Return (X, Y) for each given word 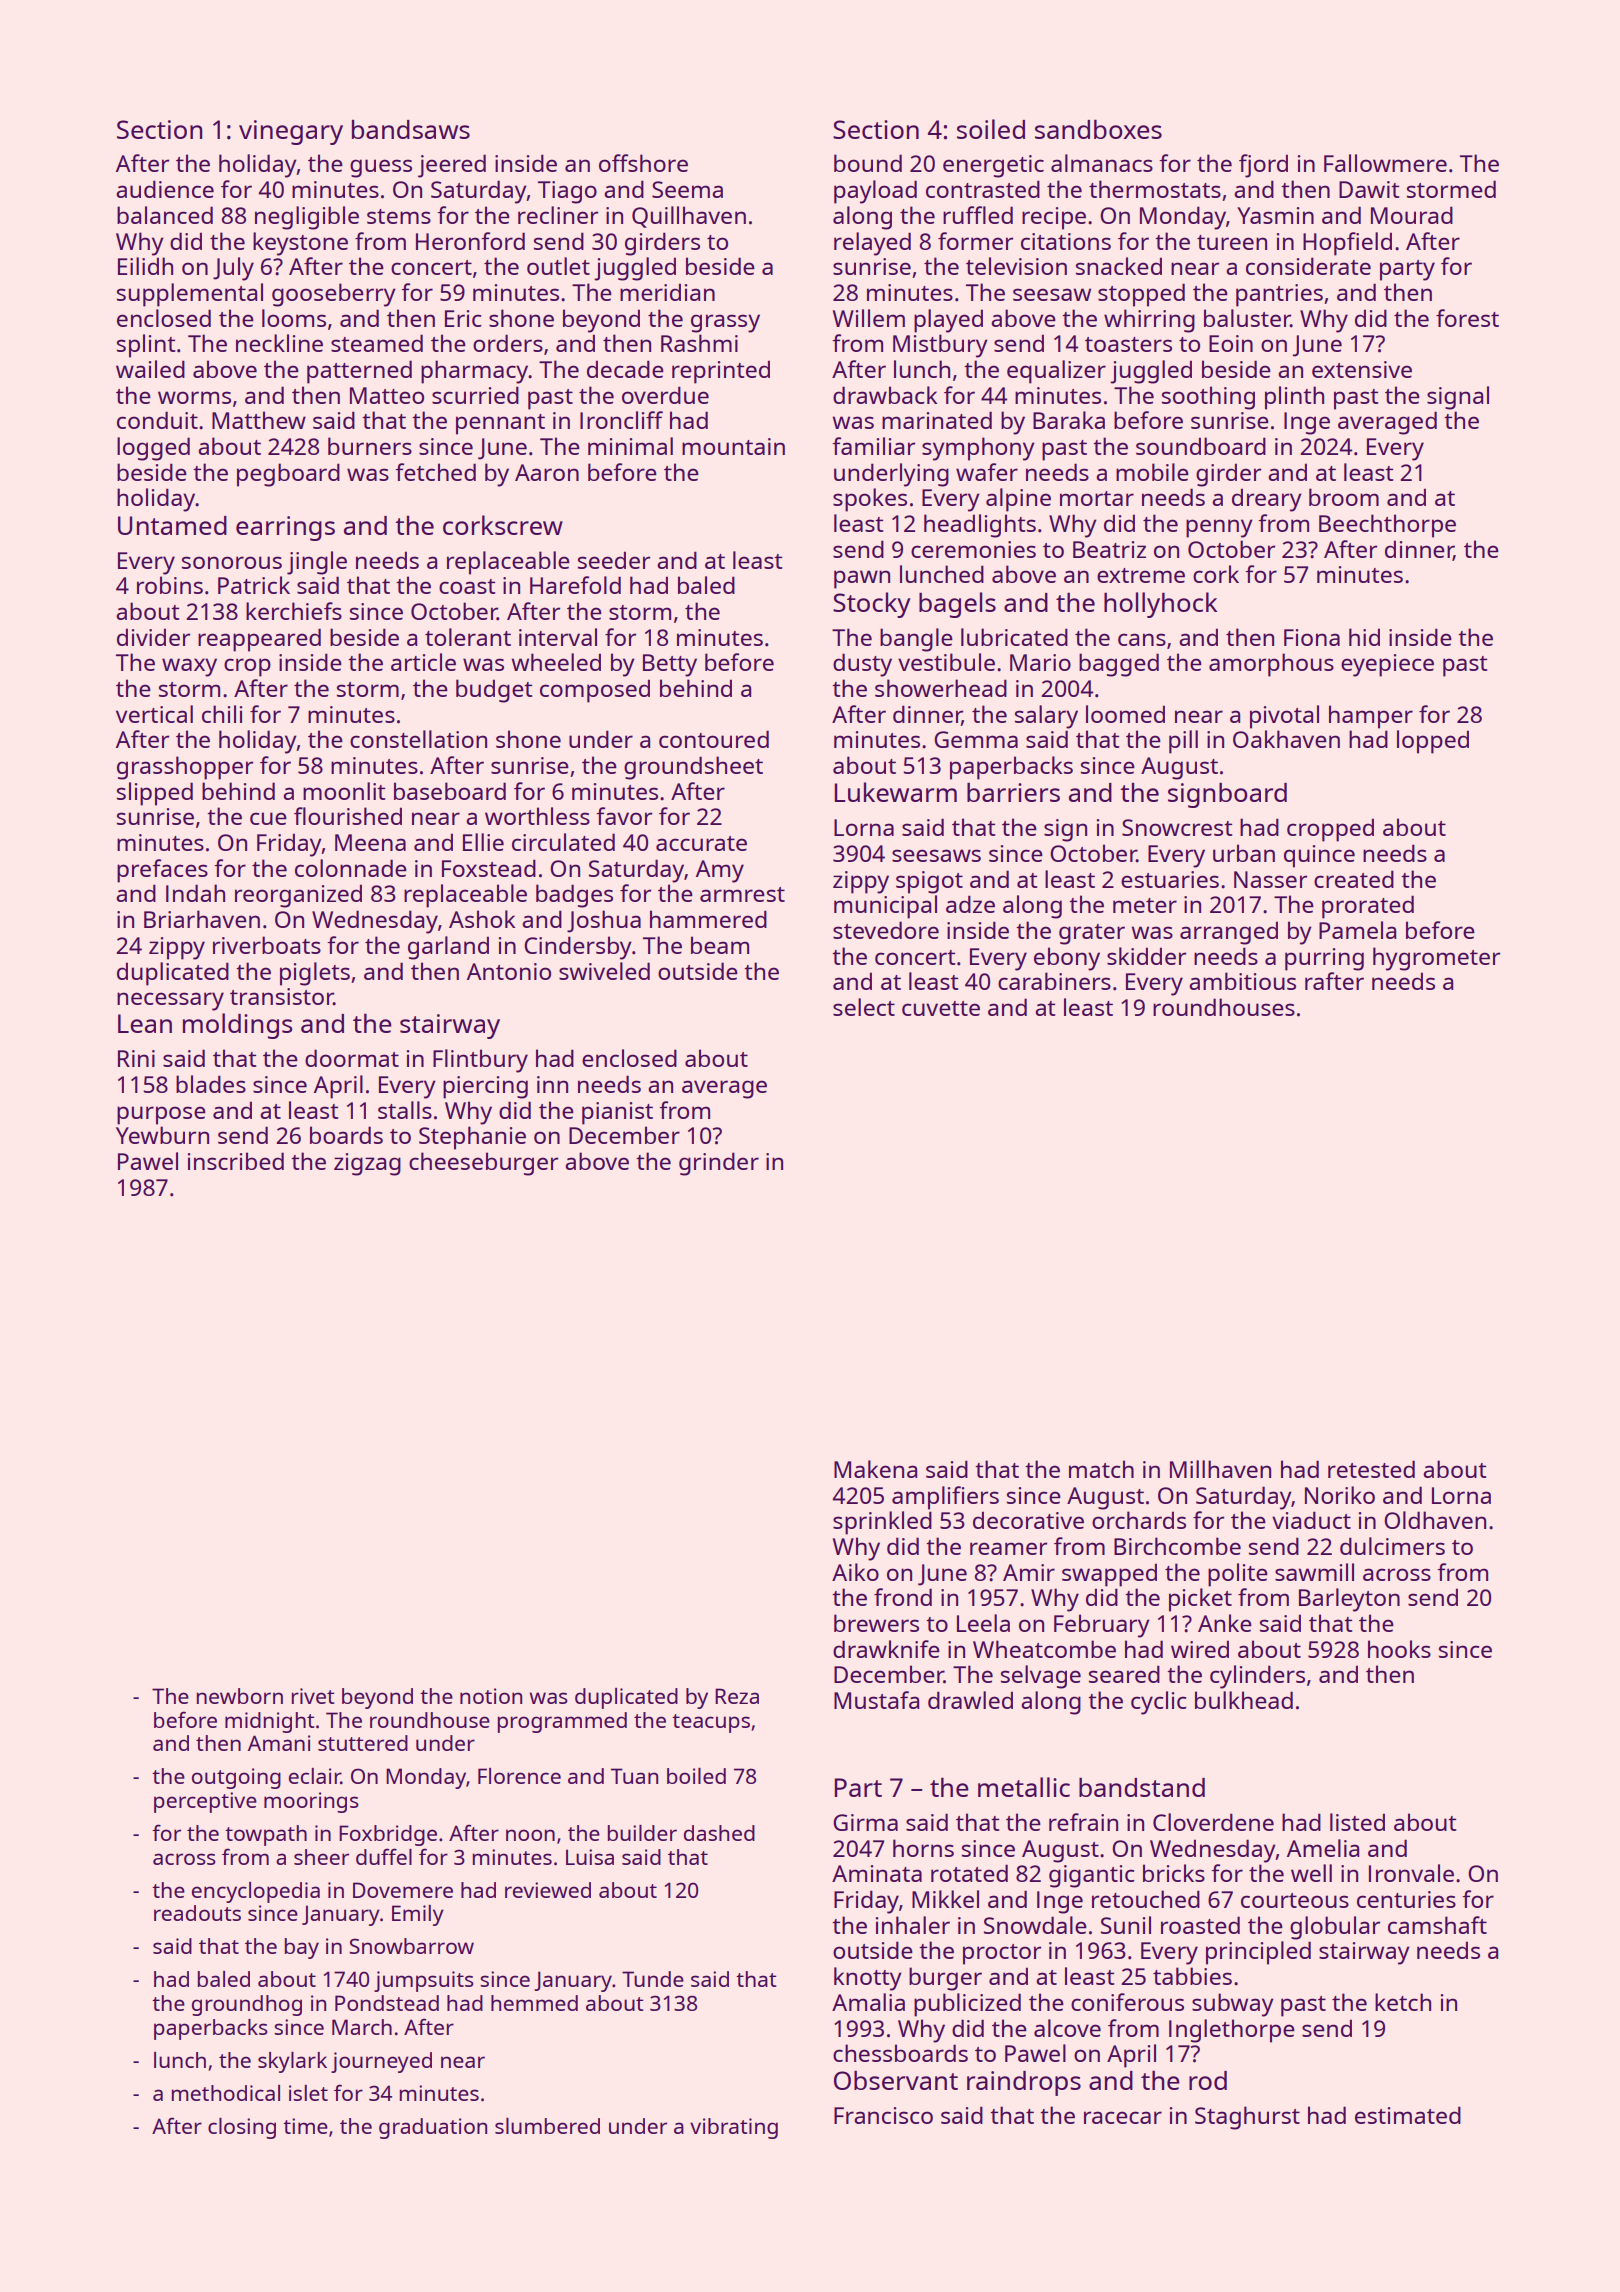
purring (1324, 959)
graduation (433, 2128)
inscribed (236, 1161)
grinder (719, 1164)
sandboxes (1098, 129)
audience (165, 189)
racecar (1123, 2117)
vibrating (734, 2128)
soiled (991, 129)
